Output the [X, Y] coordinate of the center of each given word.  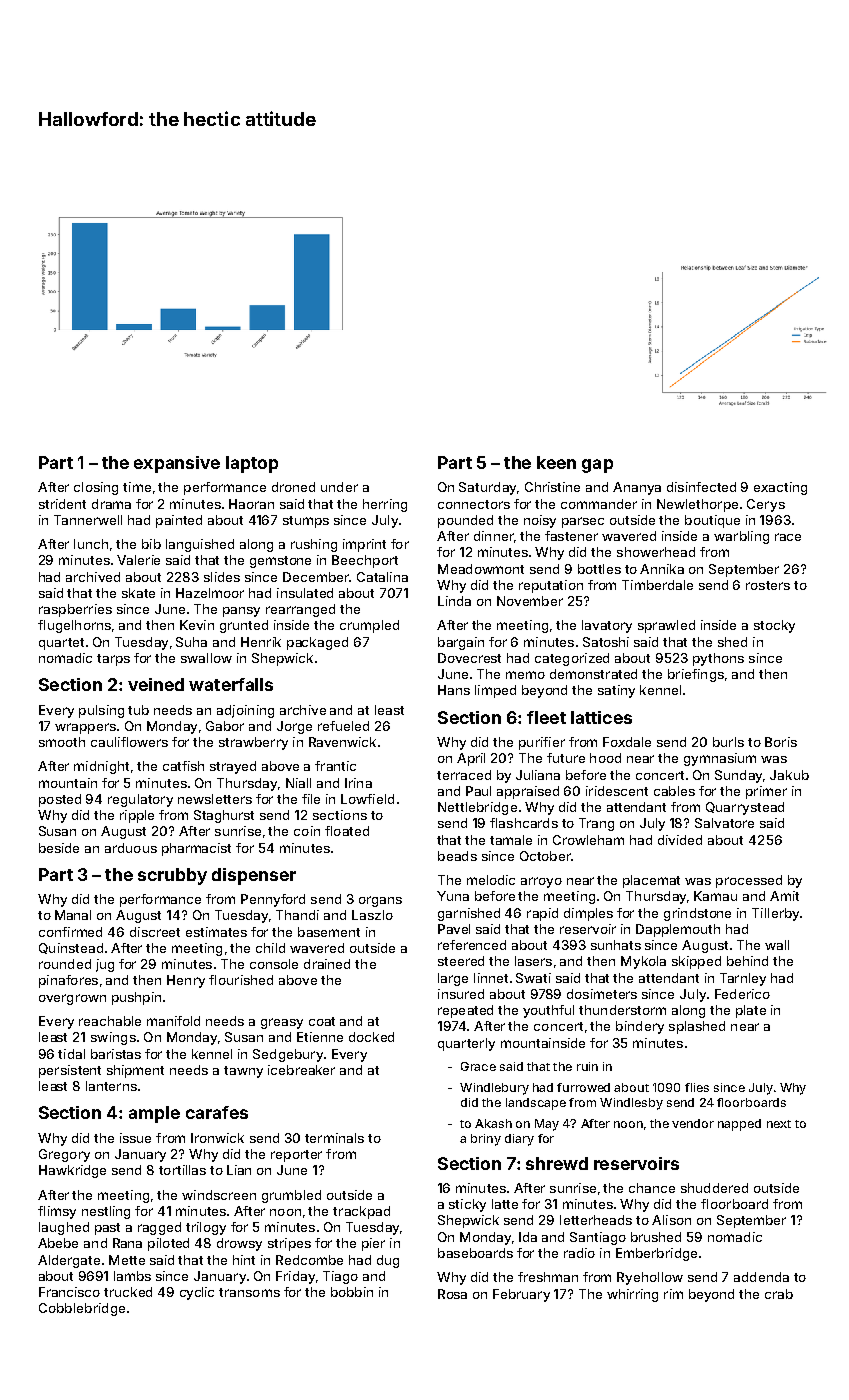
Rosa [452, 1294]
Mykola [643, 962]
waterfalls [231, 684]
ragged [159, 1228]
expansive [177, 464]
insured [461, 994]
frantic [335, 766]
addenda [761, 1277]
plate [751, 1011]
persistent [70, 1071]
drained [327, 964]
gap [597, 466]
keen [556, 462]
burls [728, 742]
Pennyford [273, 900]
